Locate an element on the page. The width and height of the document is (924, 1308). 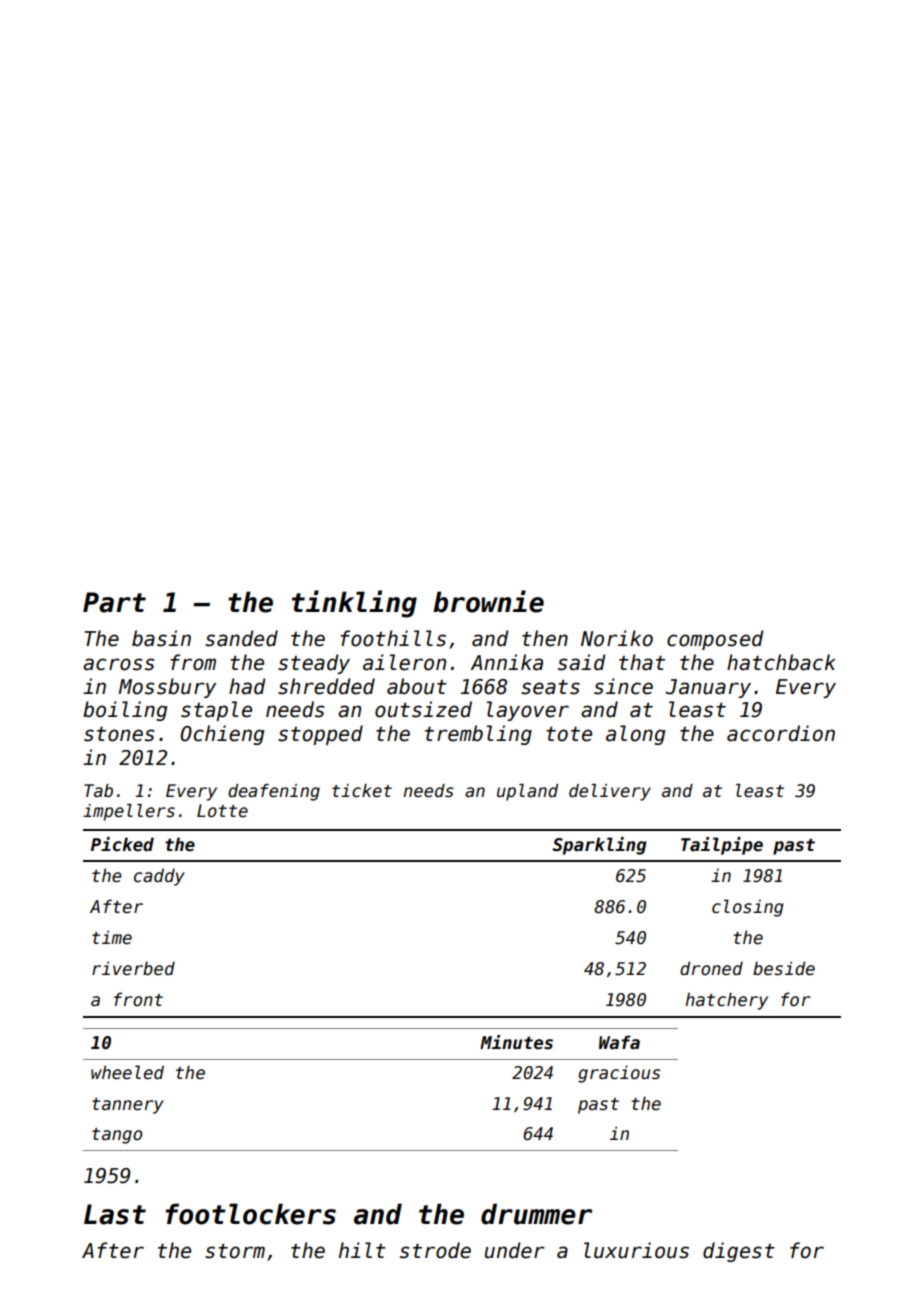
Wafa is located at coordinates (619, 1042).
